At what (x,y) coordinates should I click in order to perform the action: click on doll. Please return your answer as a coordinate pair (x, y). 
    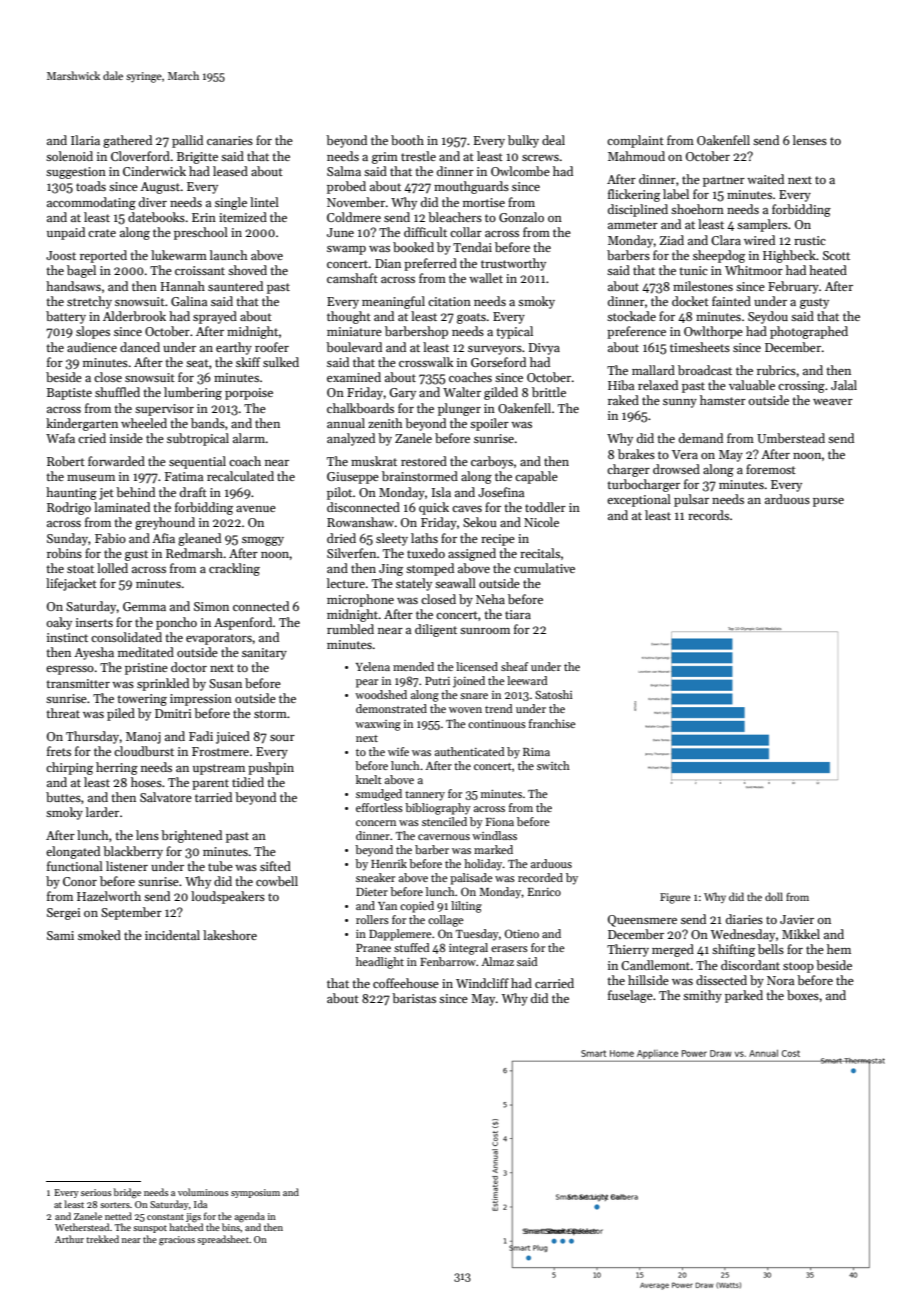
    Looking at the image, I should click on (774, 896).
